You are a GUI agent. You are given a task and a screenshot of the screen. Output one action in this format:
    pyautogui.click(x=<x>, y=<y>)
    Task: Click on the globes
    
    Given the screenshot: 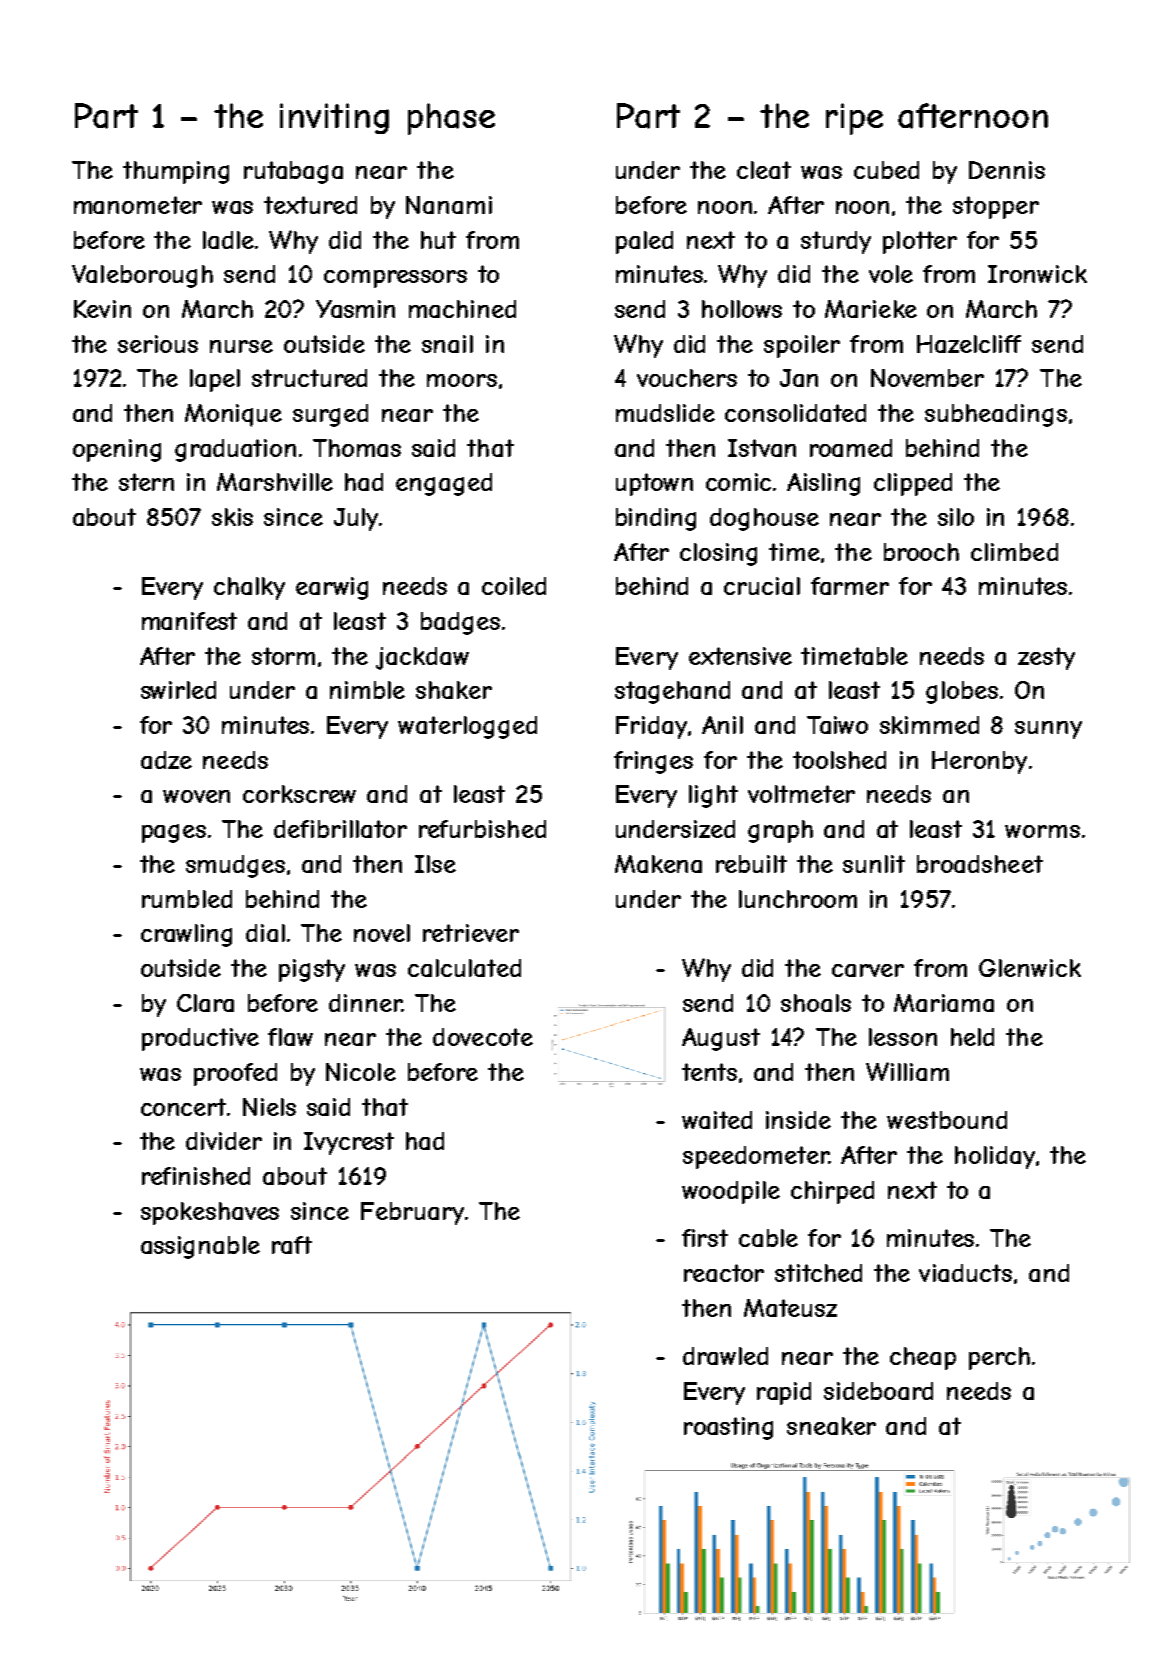 What is the action you would take?
    pyautogui.click(x=962, y=692)
